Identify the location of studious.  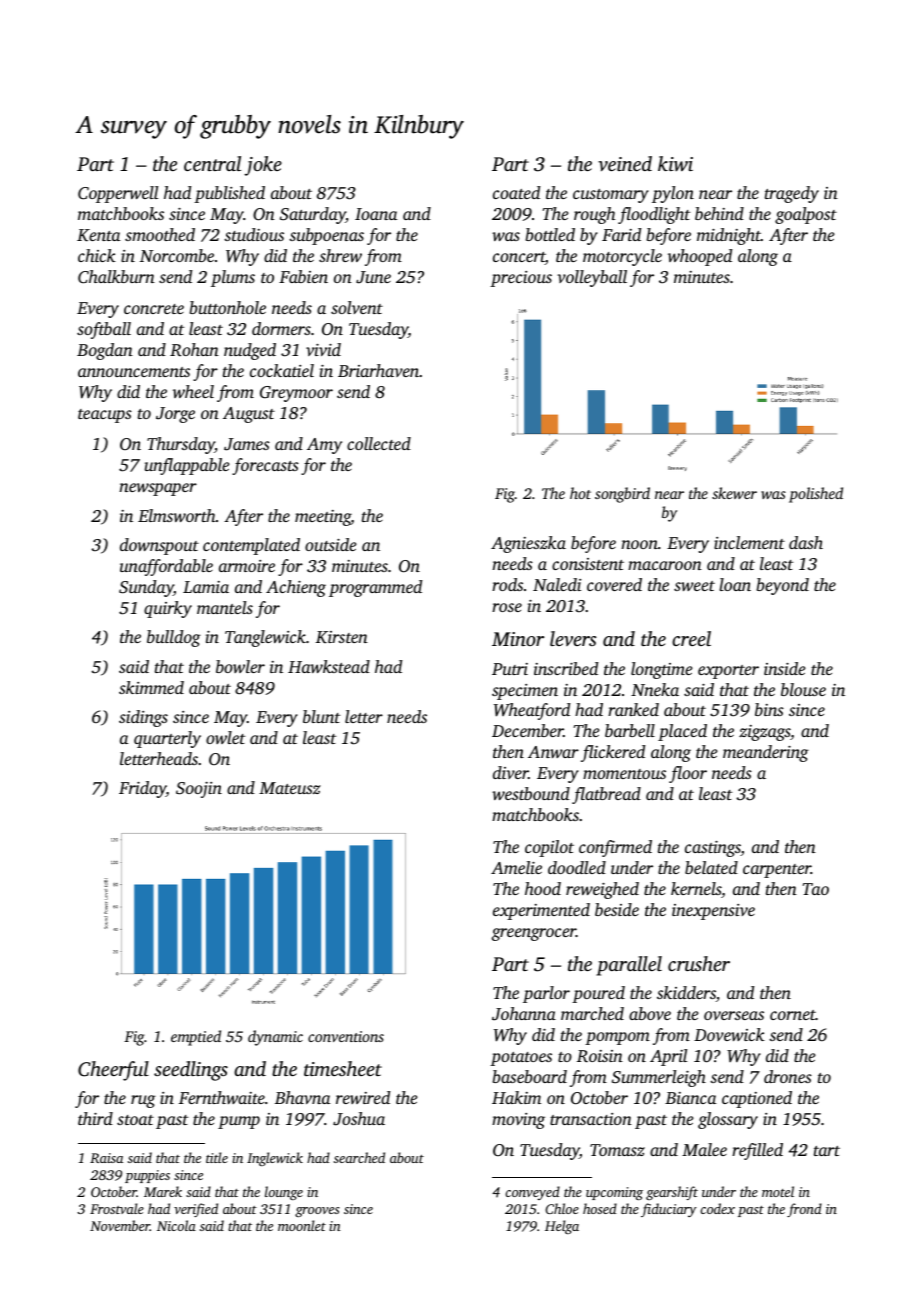
(254, 234).
